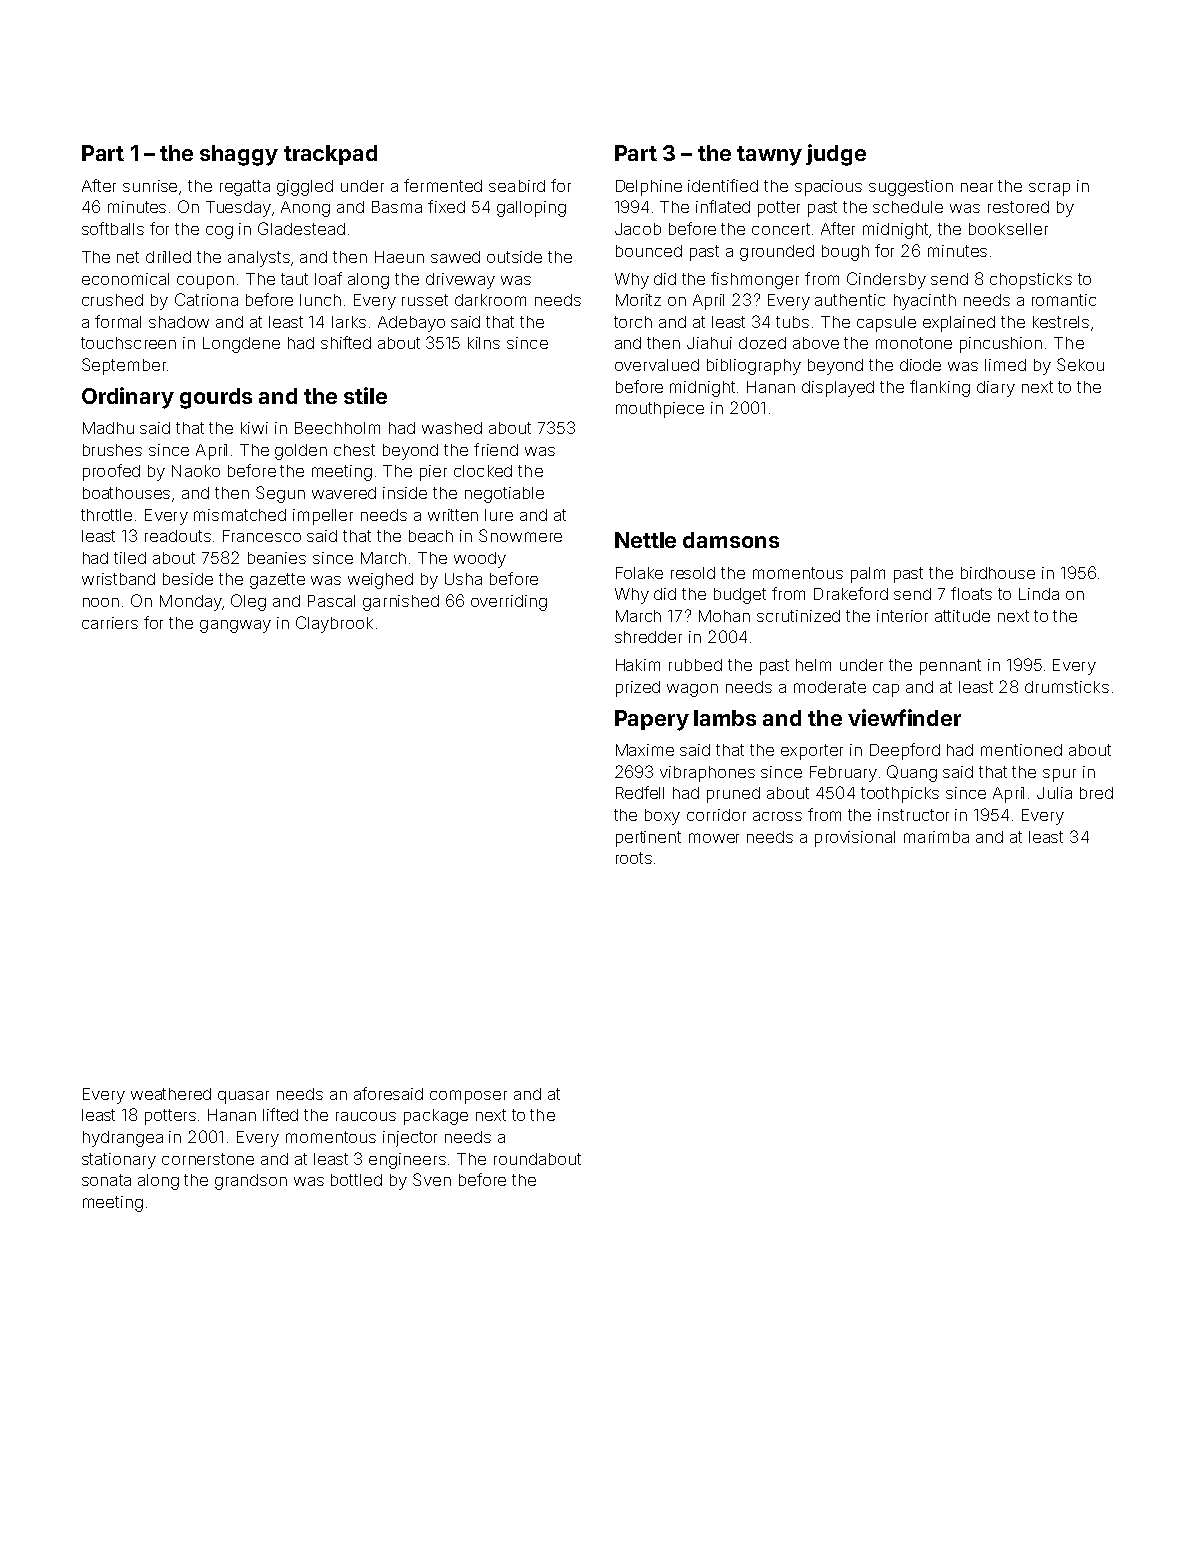 This image has width=1198, height=1551. I want to click on gangway, so click(235, 626).
